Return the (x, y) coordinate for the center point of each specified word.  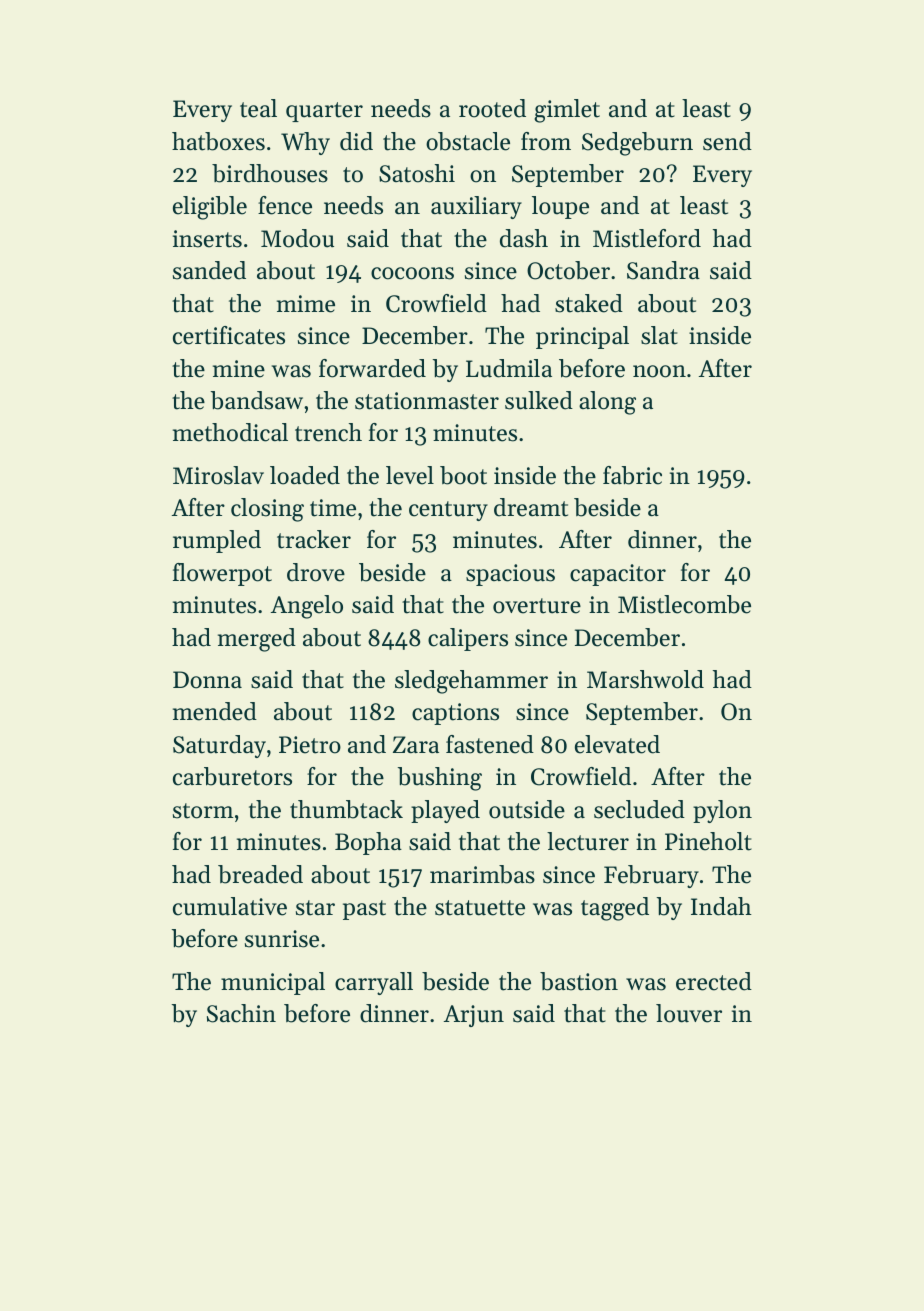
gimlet (567, 111)
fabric (632, 475)
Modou (297, 238)
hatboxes (218, 141)
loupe (560, 207)
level (410, 475)
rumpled (217, 541)
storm (203, 811)
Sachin (241, 1013)
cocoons (412, 273)
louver (689, 1013)
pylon (722, 811)
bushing (440, 779)
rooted (492, 108)
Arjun (474, 1016)
